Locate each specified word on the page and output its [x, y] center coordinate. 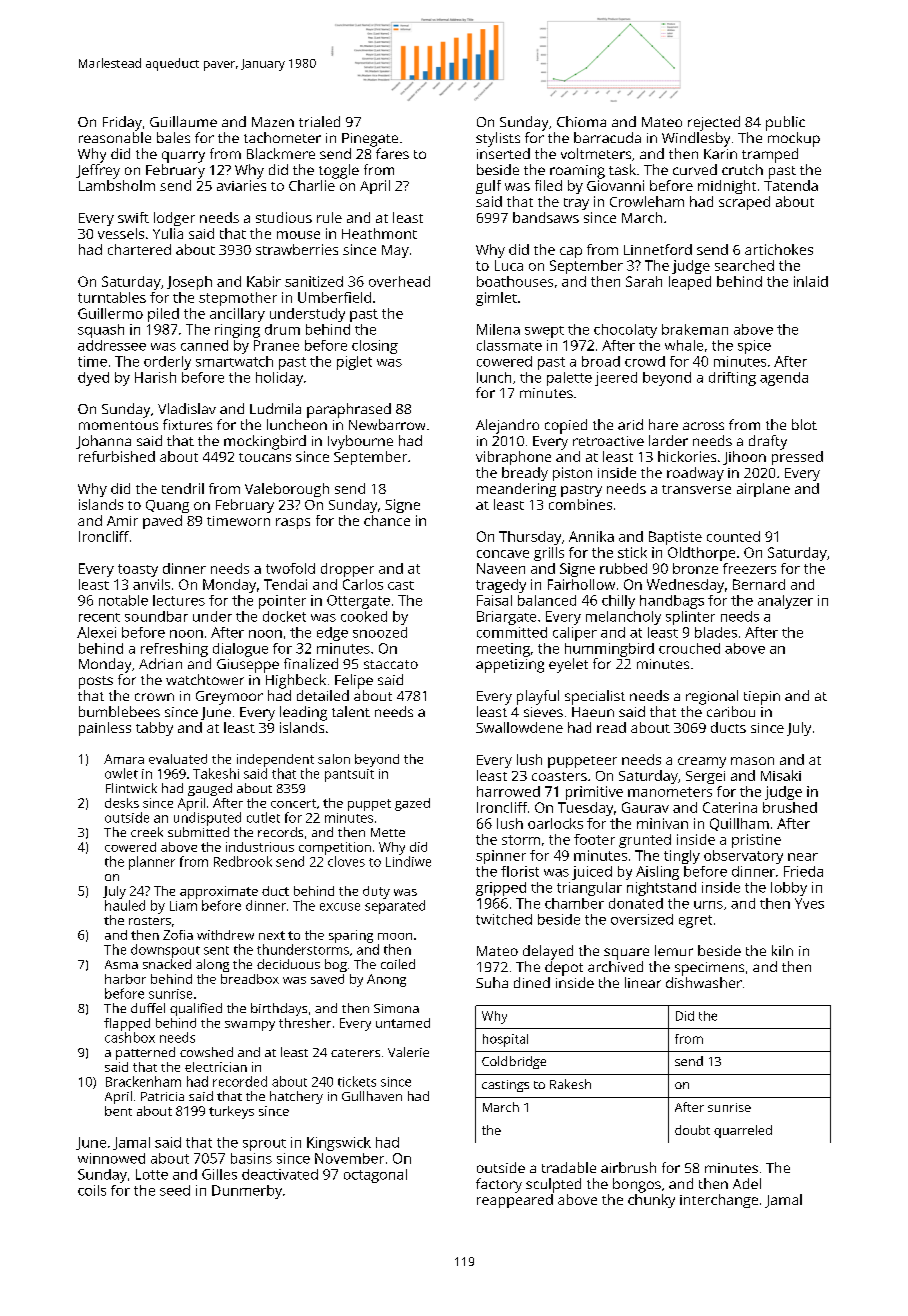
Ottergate [358, 602]
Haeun [593, 712]
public [785, 123]
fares [392, 153]
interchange [719, 1201]
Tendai [285, 584]
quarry [183, 157]
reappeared [515, 1201]
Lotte [152, 1174]
